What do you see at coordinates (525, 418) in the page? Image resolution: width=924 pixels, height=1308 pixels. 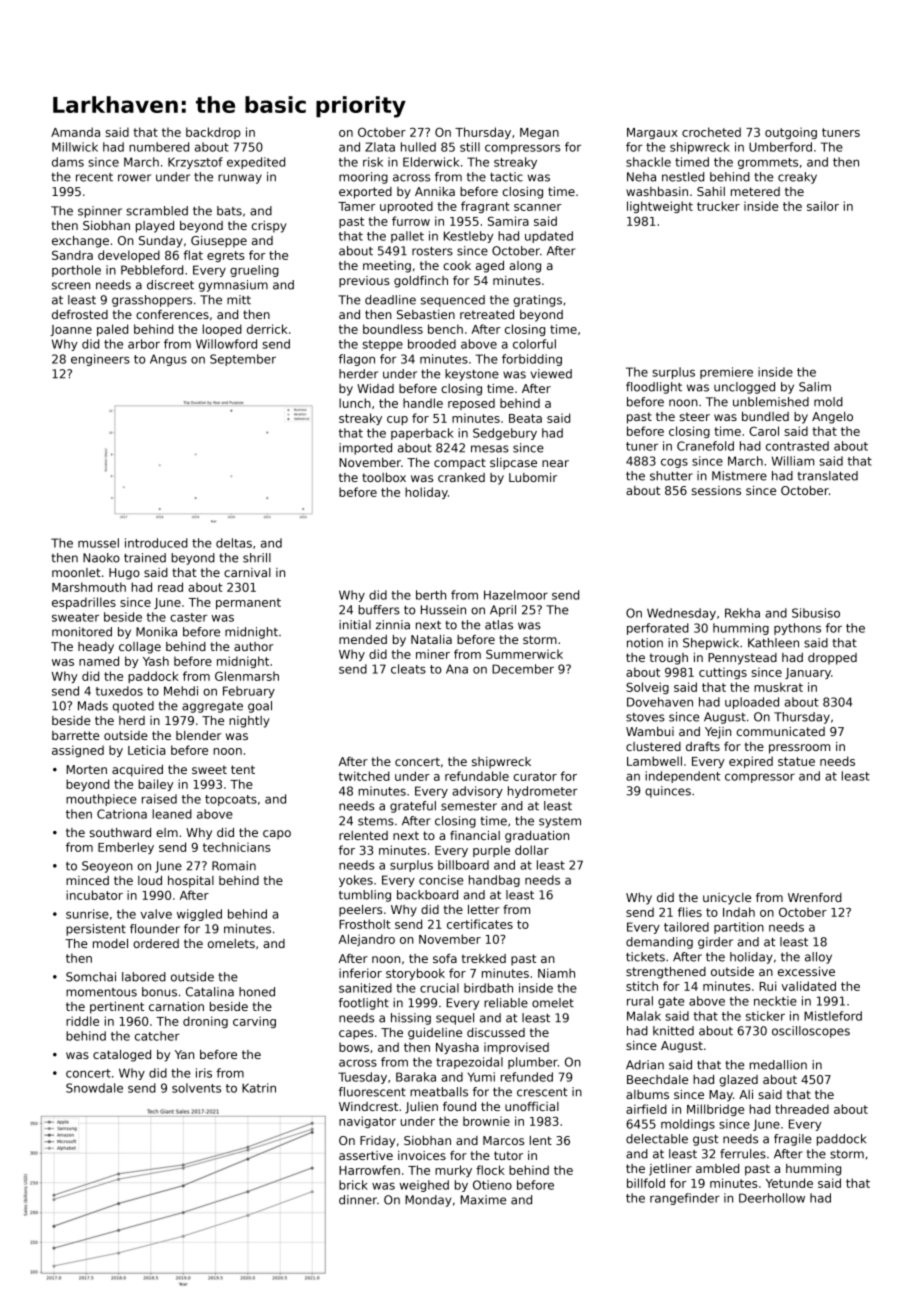 I see `Beata` at bounding box center [525, 418].
